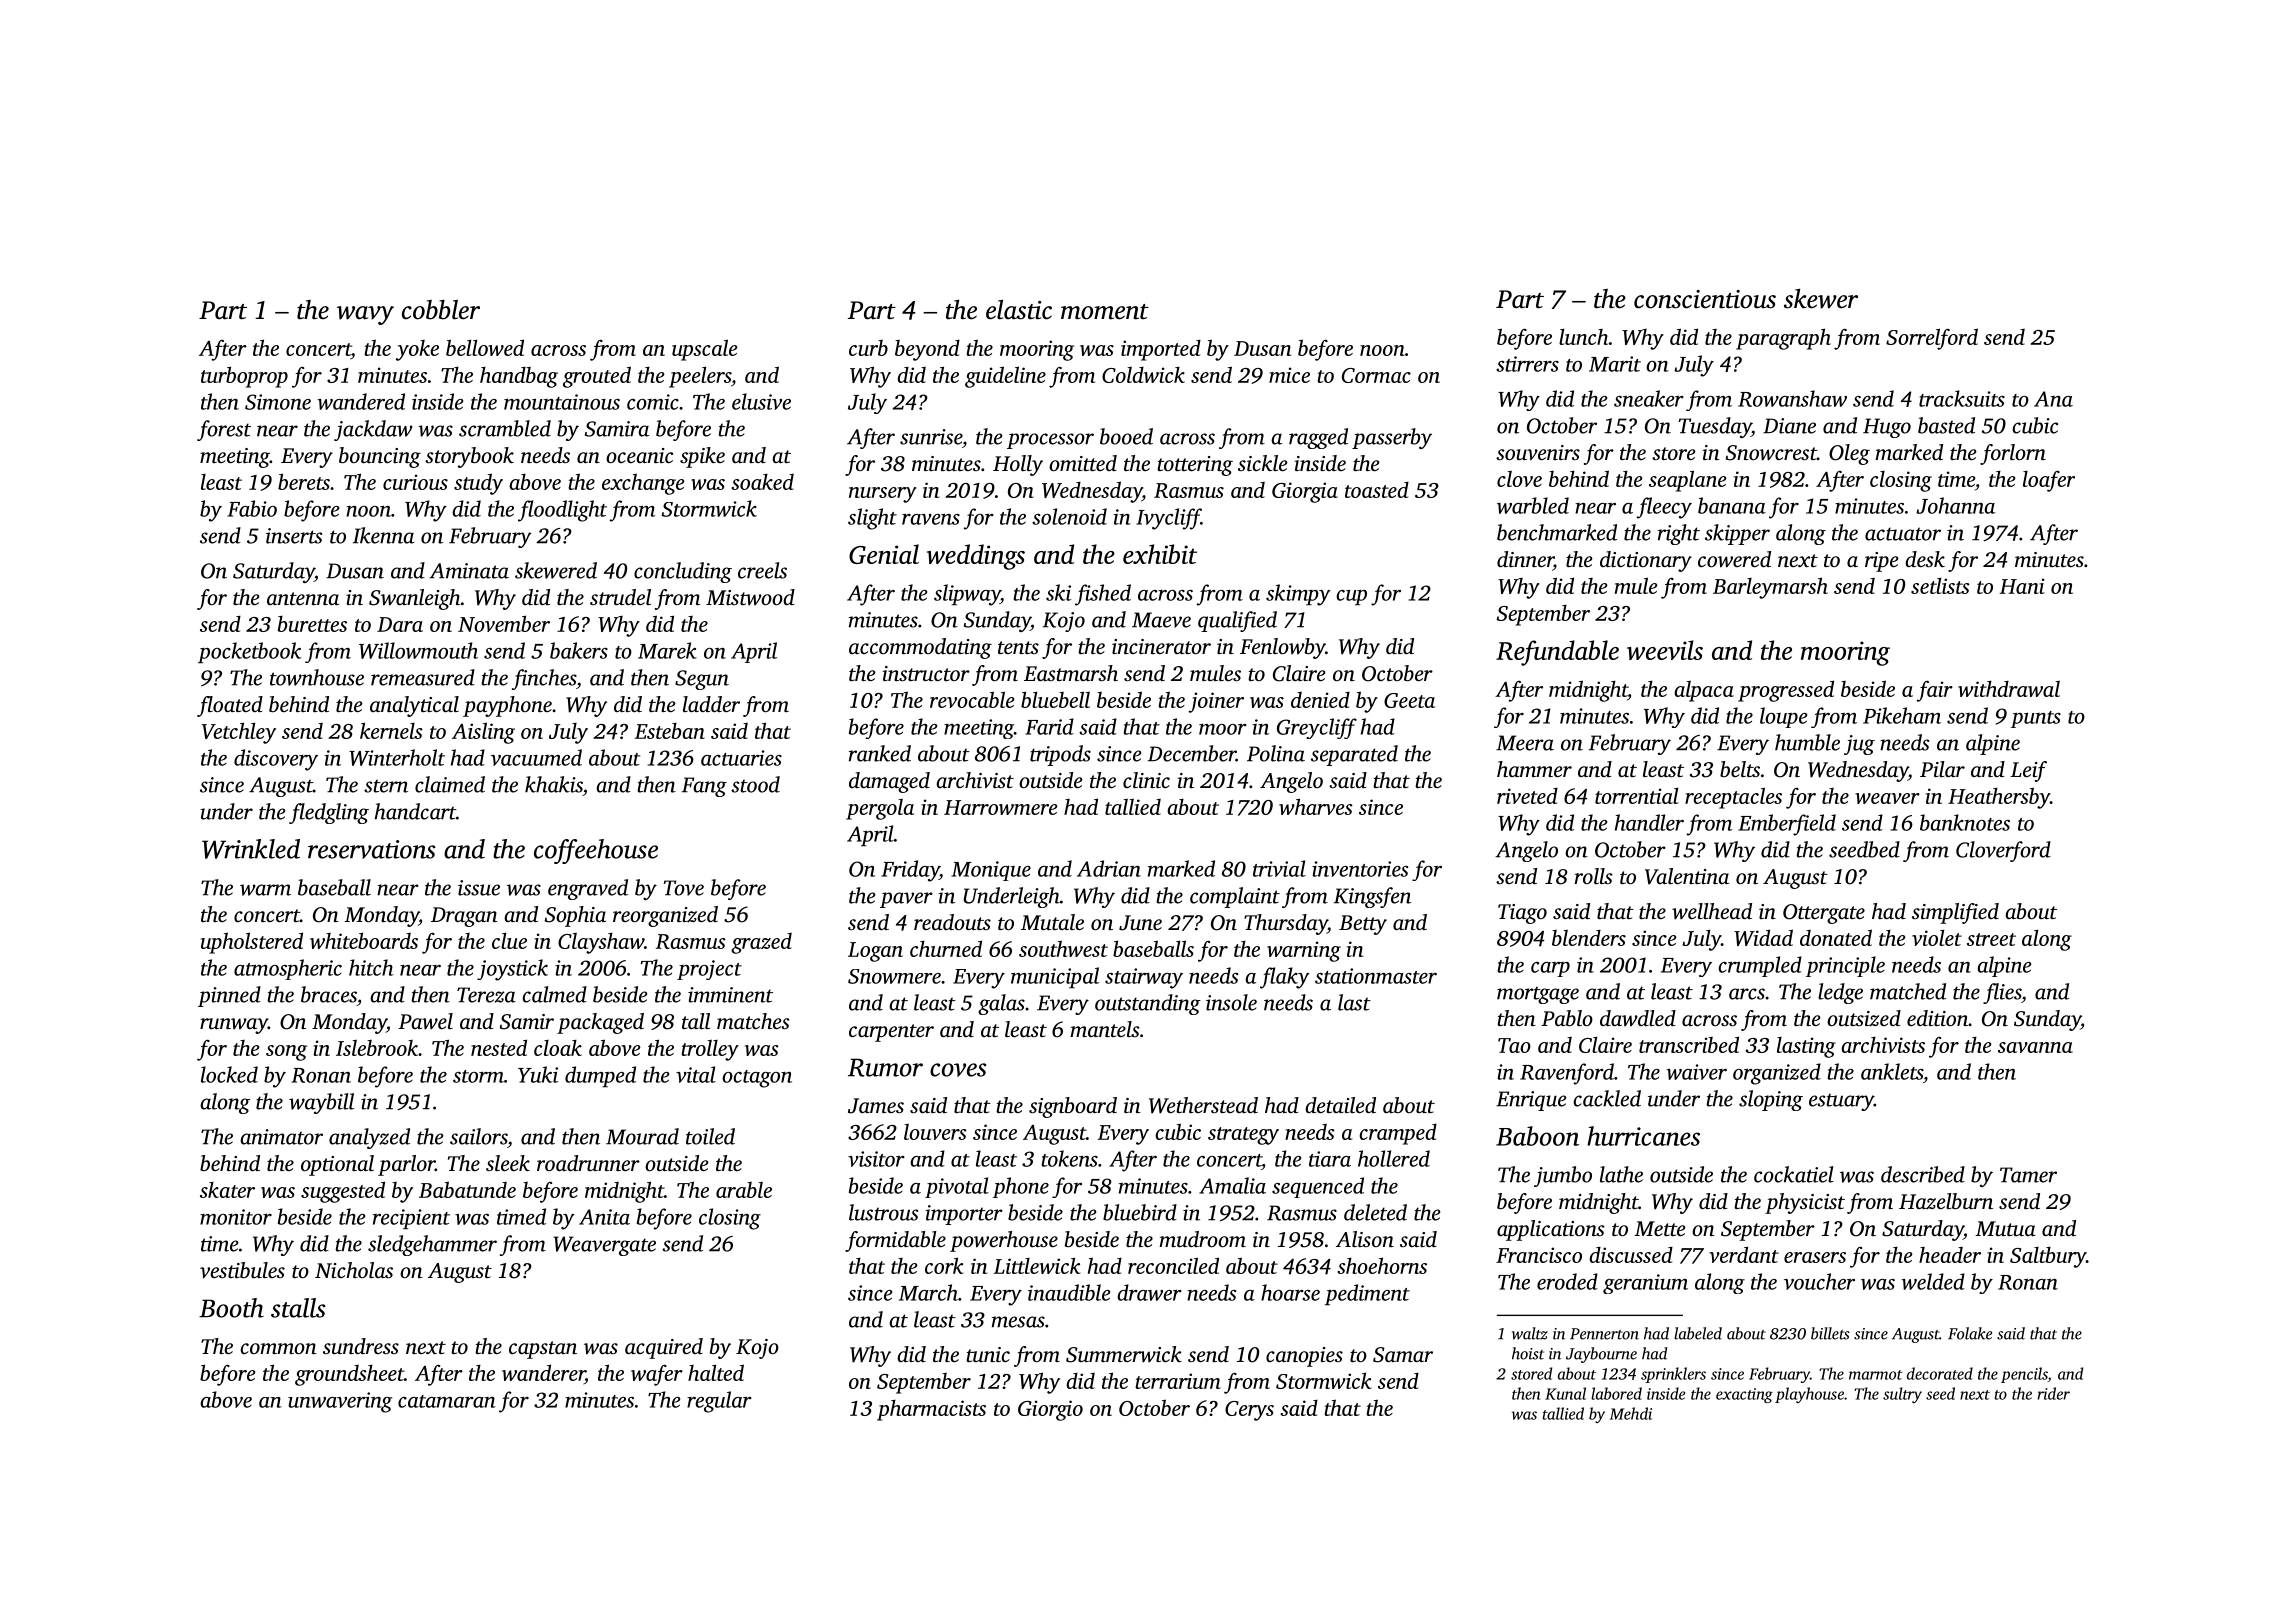  What do you see at coordinates (1567, 1018) in the screenshot?
I see `Pablo` at bounding box center [1567, 1018].
